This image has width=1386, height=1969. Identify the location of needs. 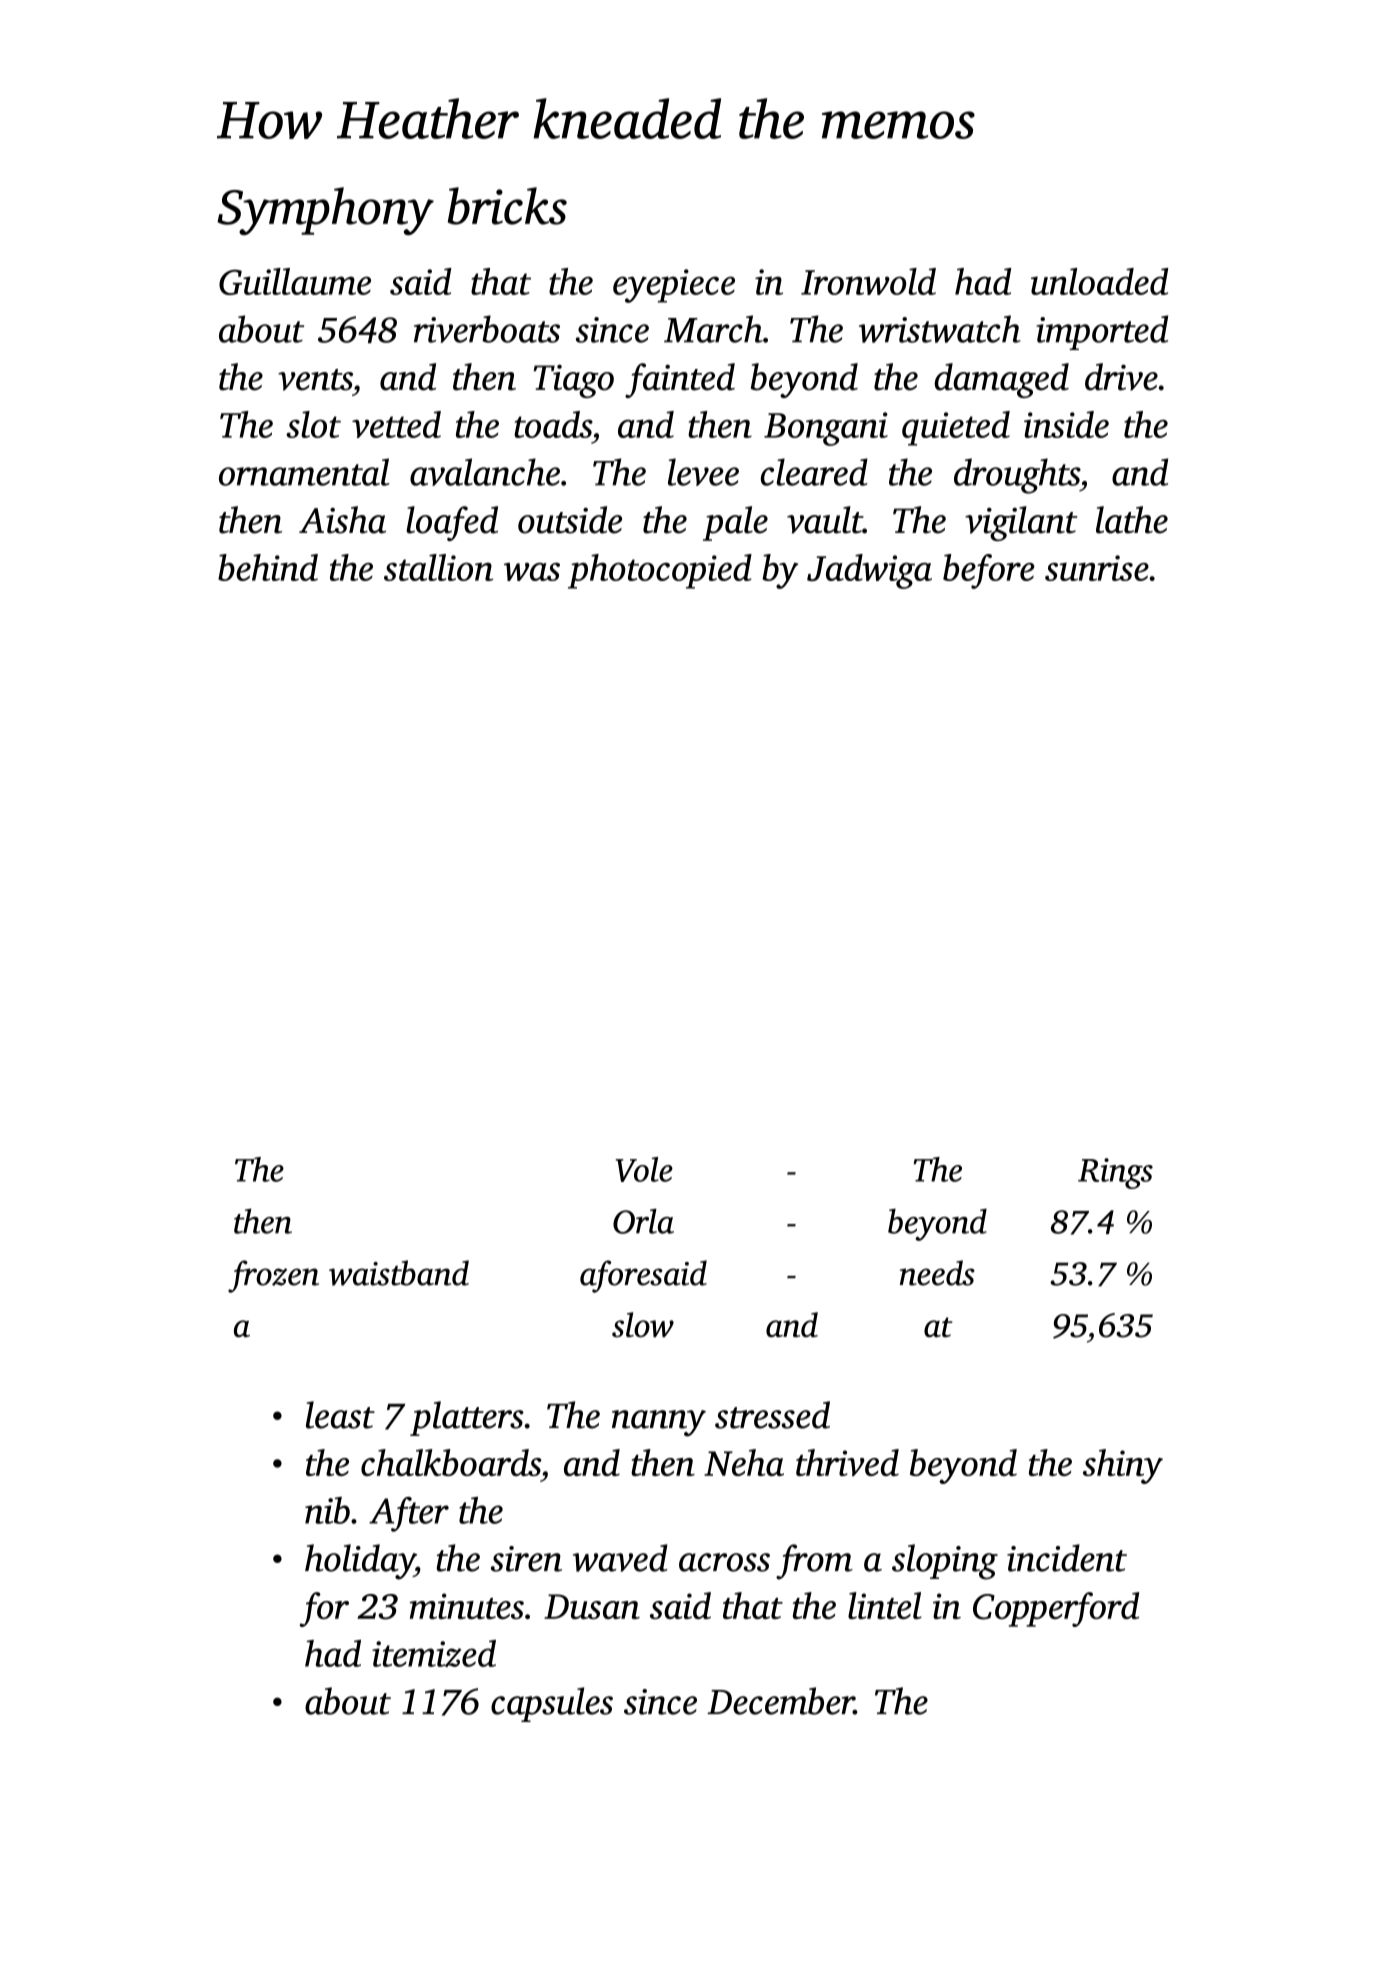
(937, 1273).
